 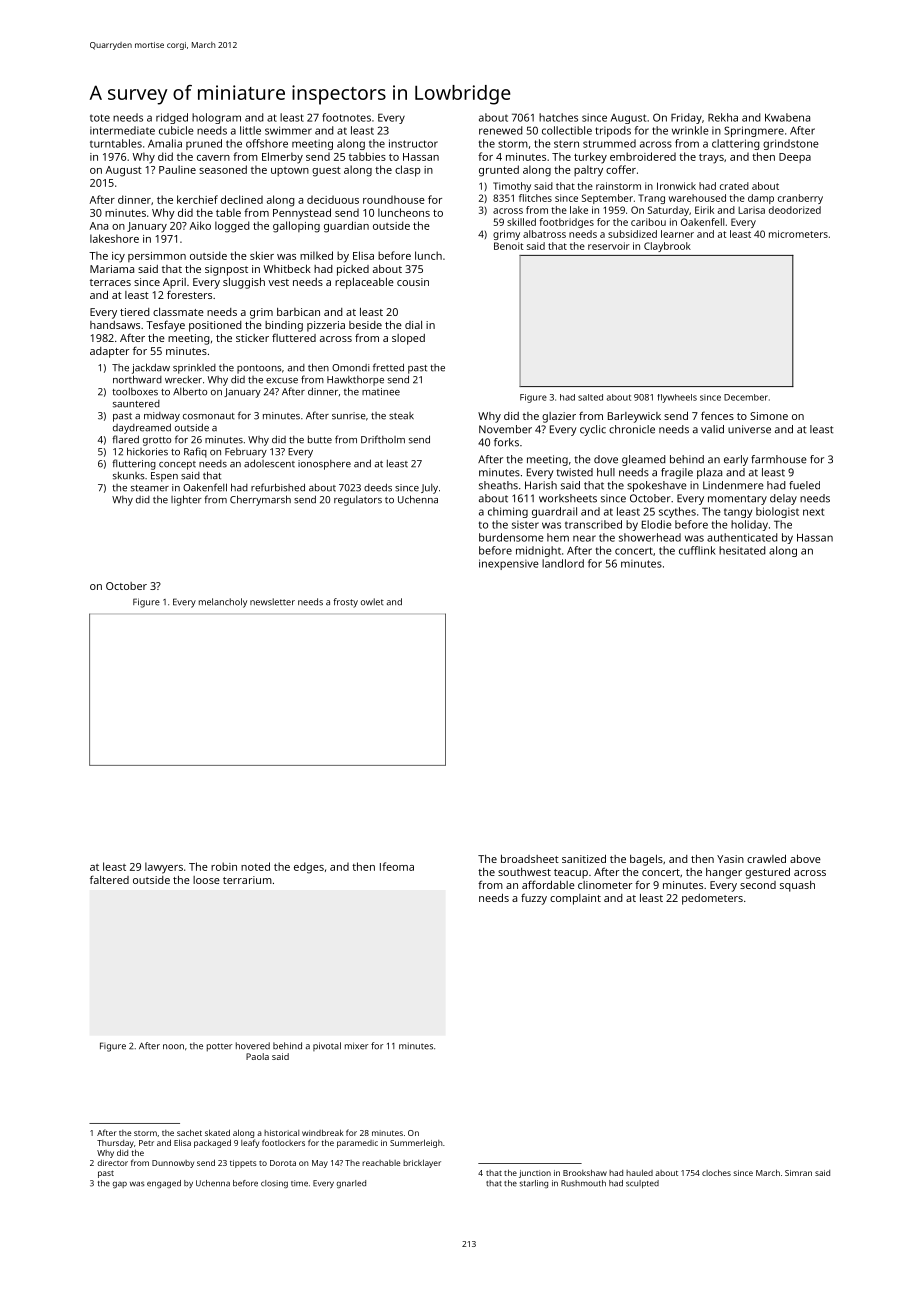 I want to click on persimmon, so click(x=157, y=257).
